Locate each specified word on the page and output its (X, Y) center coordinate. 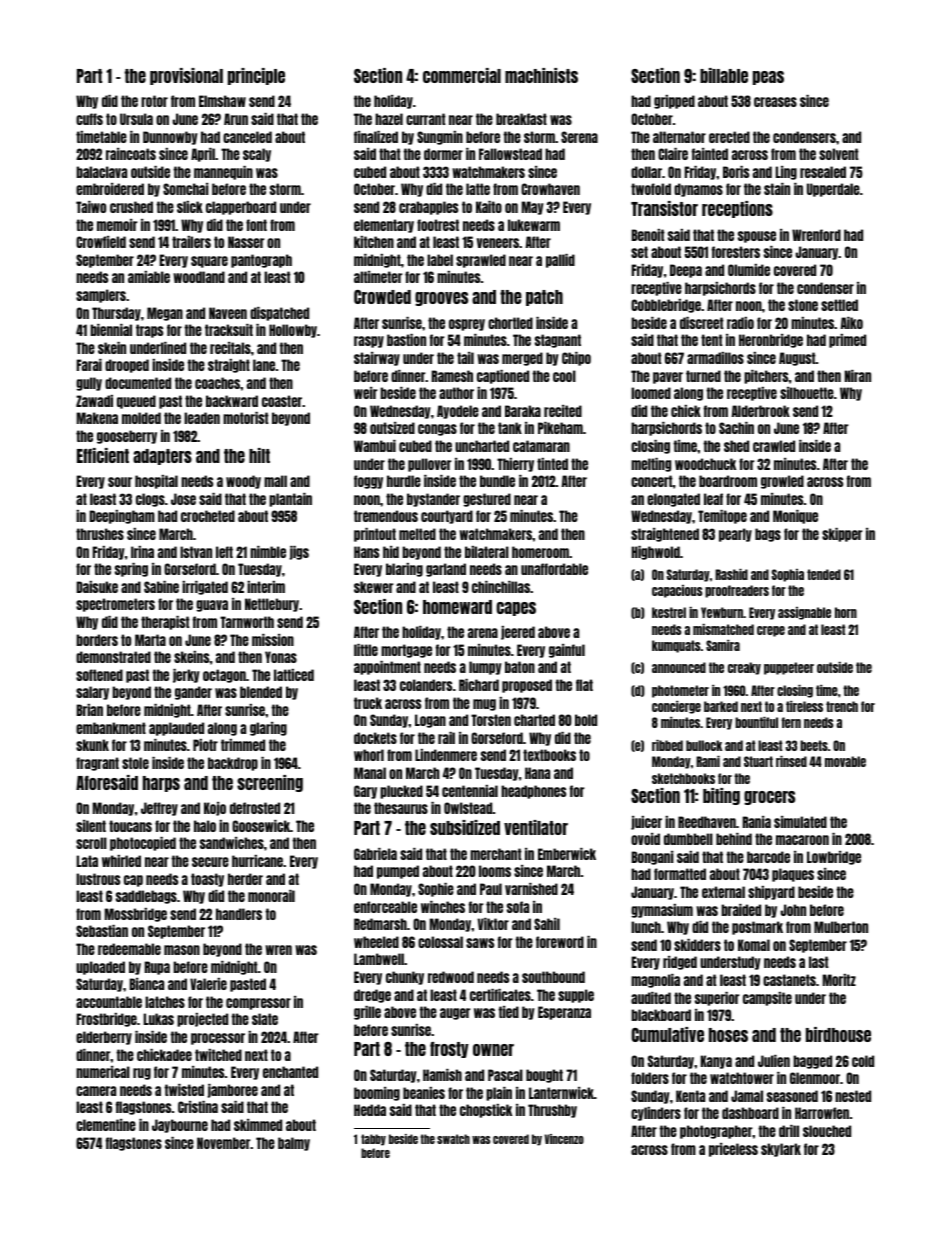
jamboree (232, 1091)
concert (652, 481)
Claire (673, 154)
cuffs (89, 119)
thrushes (100, 534)
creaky (744, 668)
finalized (376, 137)
